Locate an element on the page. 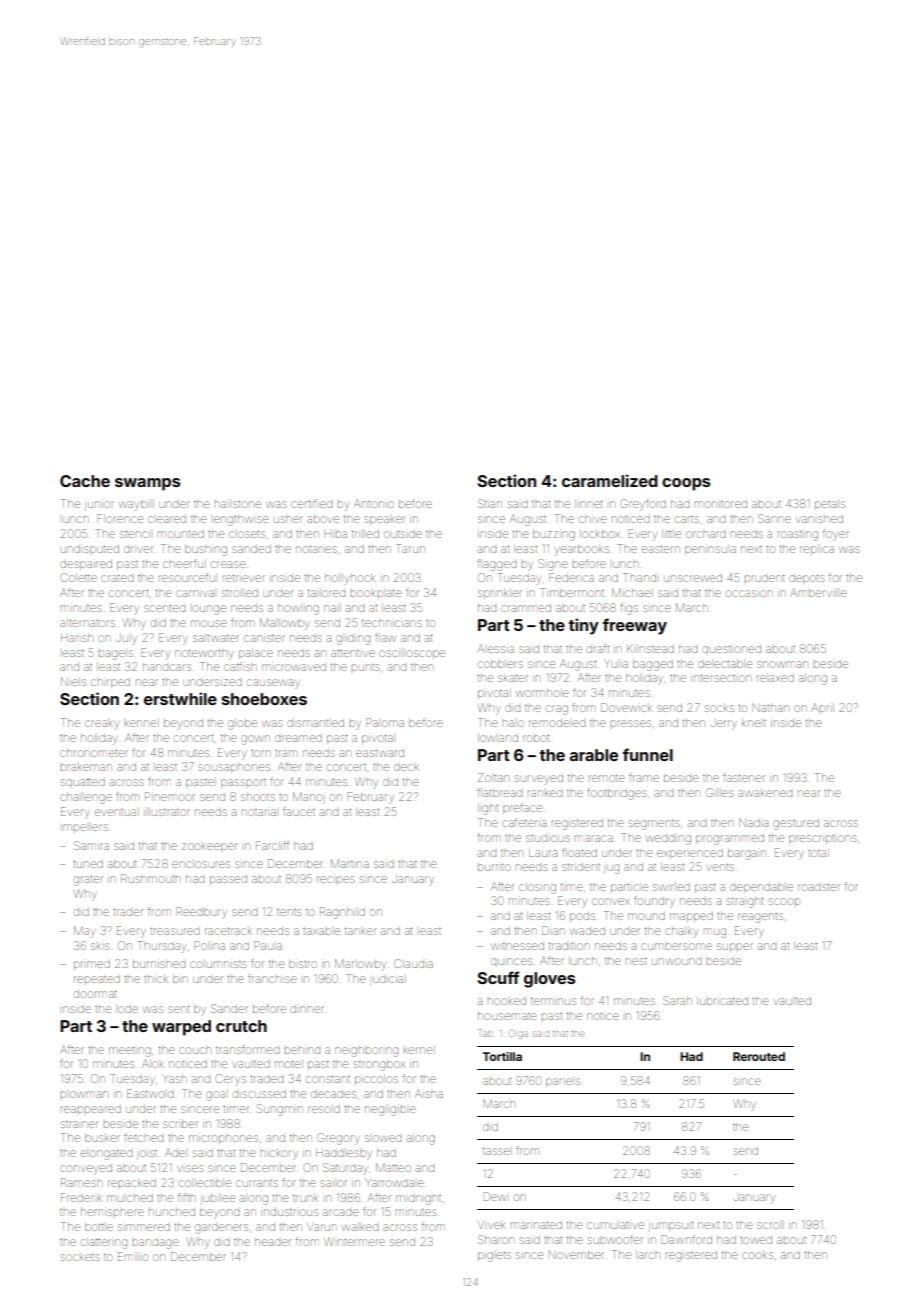 This page has height=1308, width=924. midnight is located at coordinates (418, 1200).
